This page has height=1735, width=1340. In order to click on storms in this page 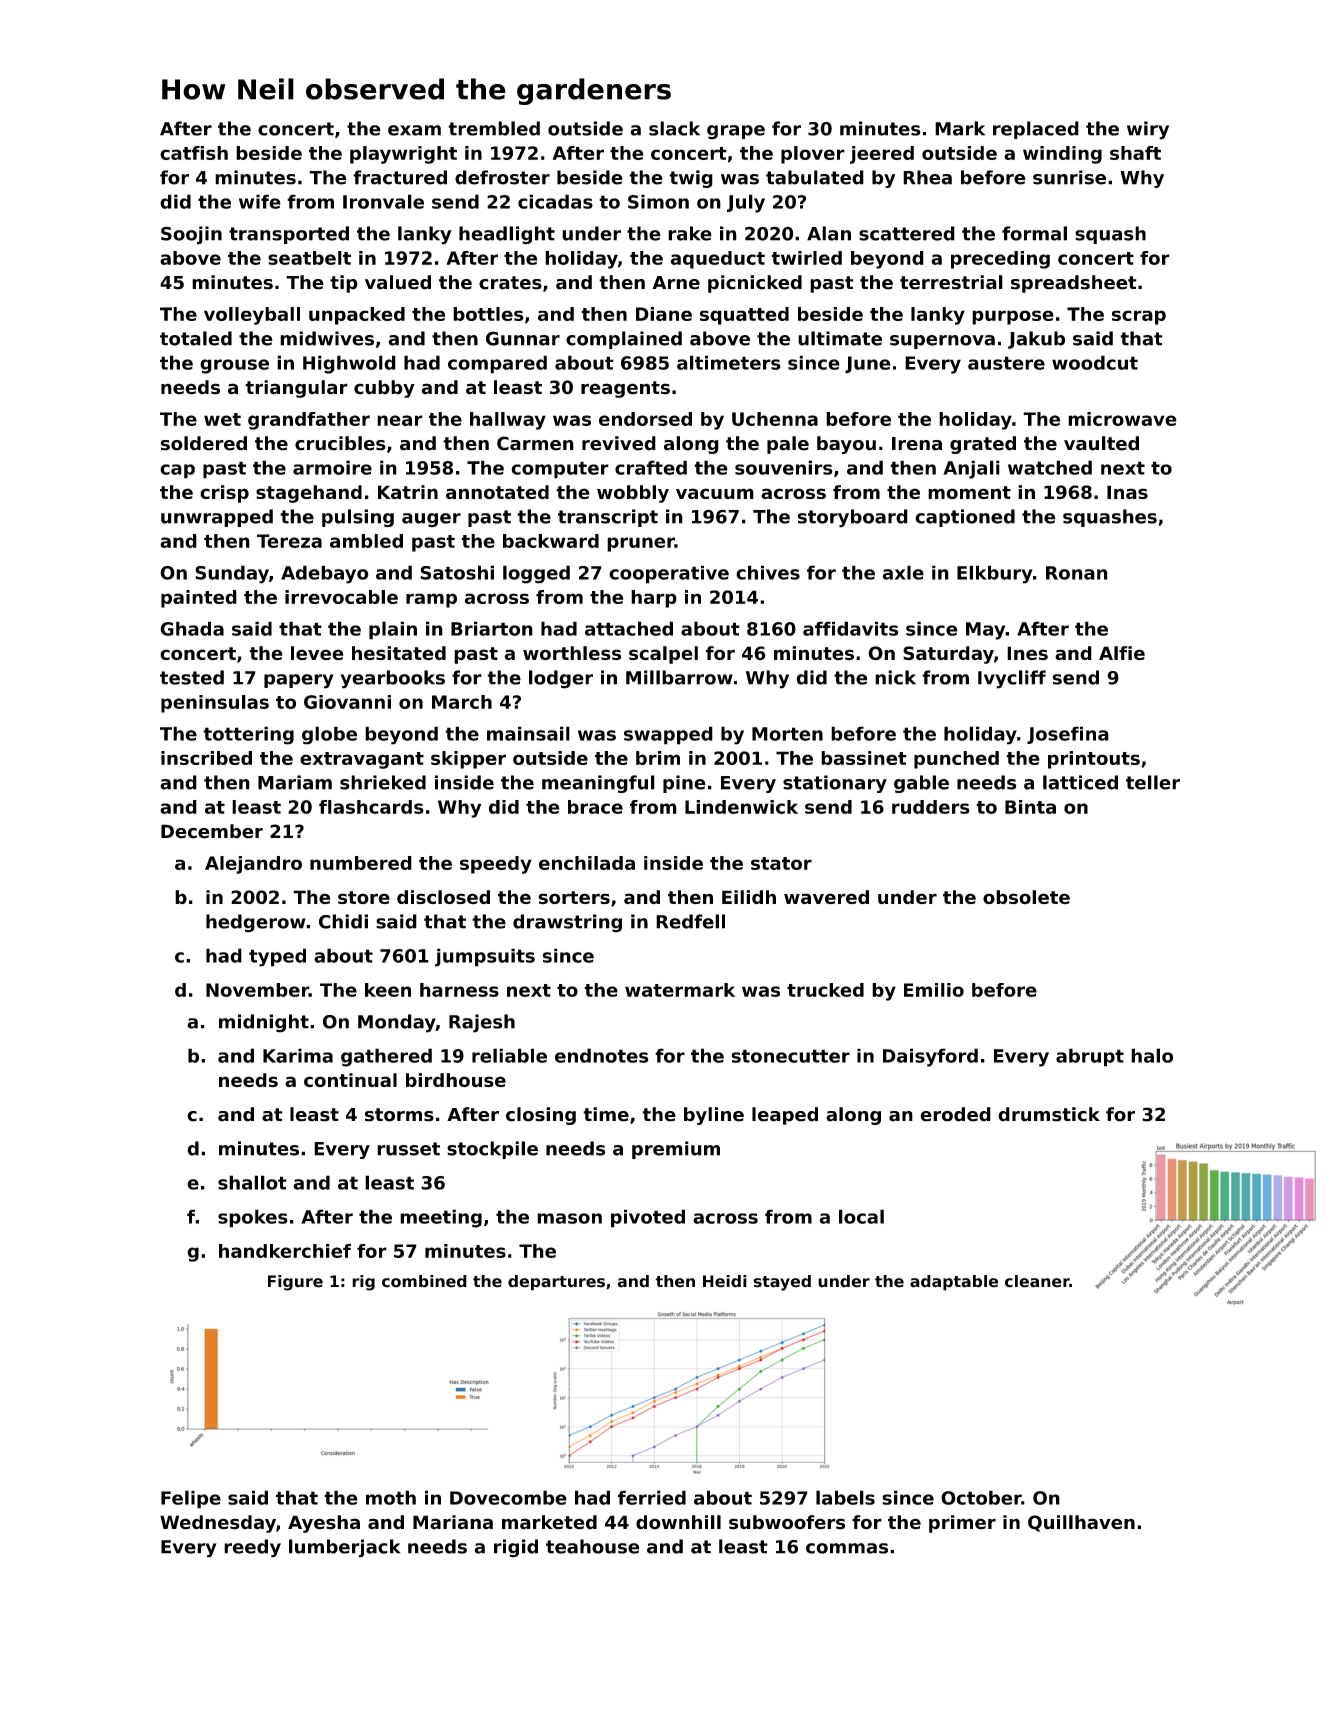, I will do `click(399, 1115)`.
